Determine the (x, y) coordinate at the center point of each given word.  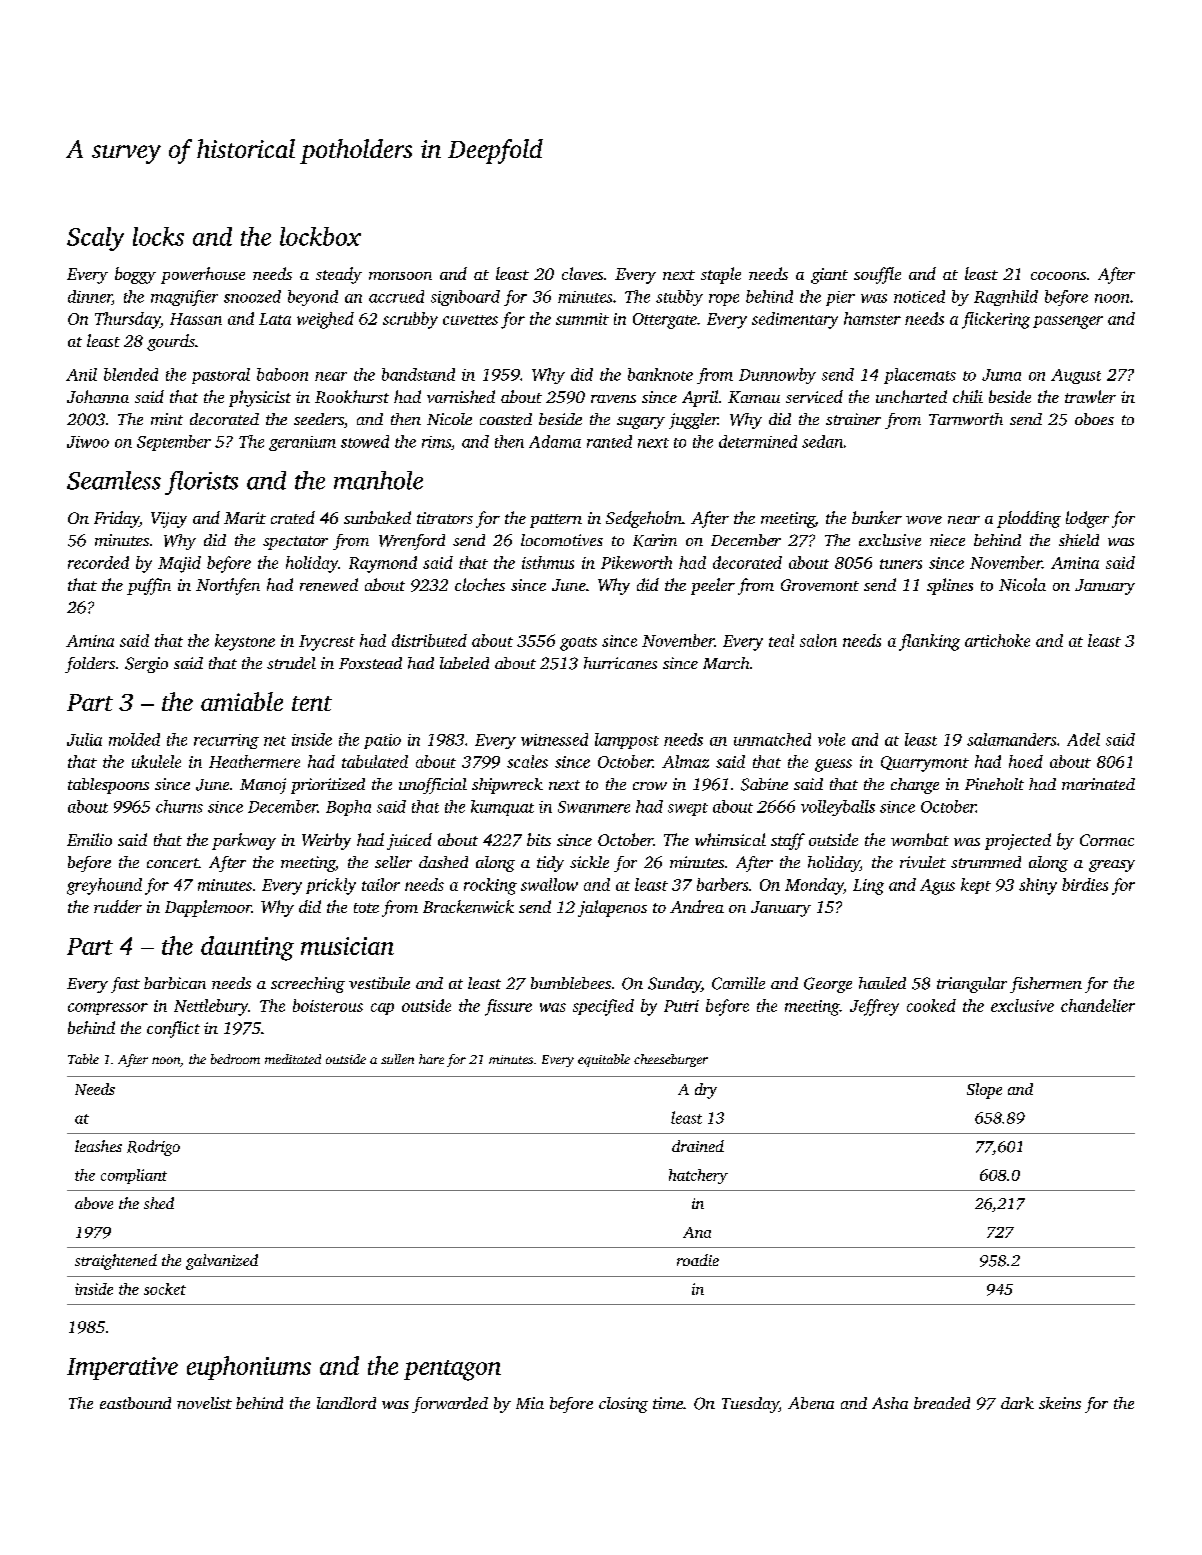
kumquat (502, 808)
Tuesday (750, 1405)
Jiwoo (88, 442)
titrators (445, 518)
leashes (98, 1146)
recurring (226, 741)
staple (721, 275)
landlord (346, 1403)
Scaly (95, 239)
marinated (1098, 784)
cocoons (1058, 276)
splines (950, 586)
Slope (984, 1091)
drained (698, 1146)
